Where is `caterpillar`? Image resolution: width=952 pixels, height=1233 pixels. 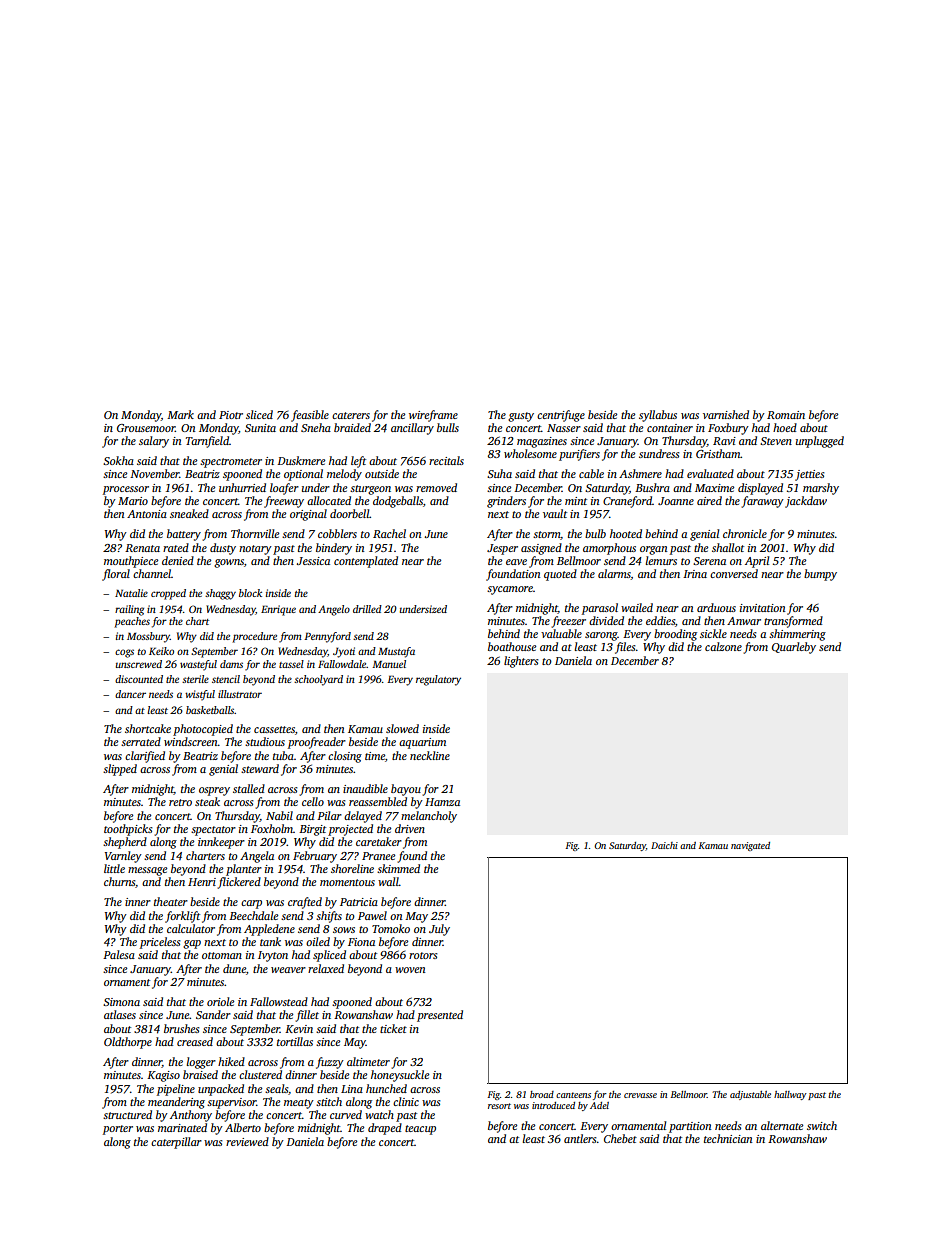
caterpillar is located at coordinates (176, 1143).
